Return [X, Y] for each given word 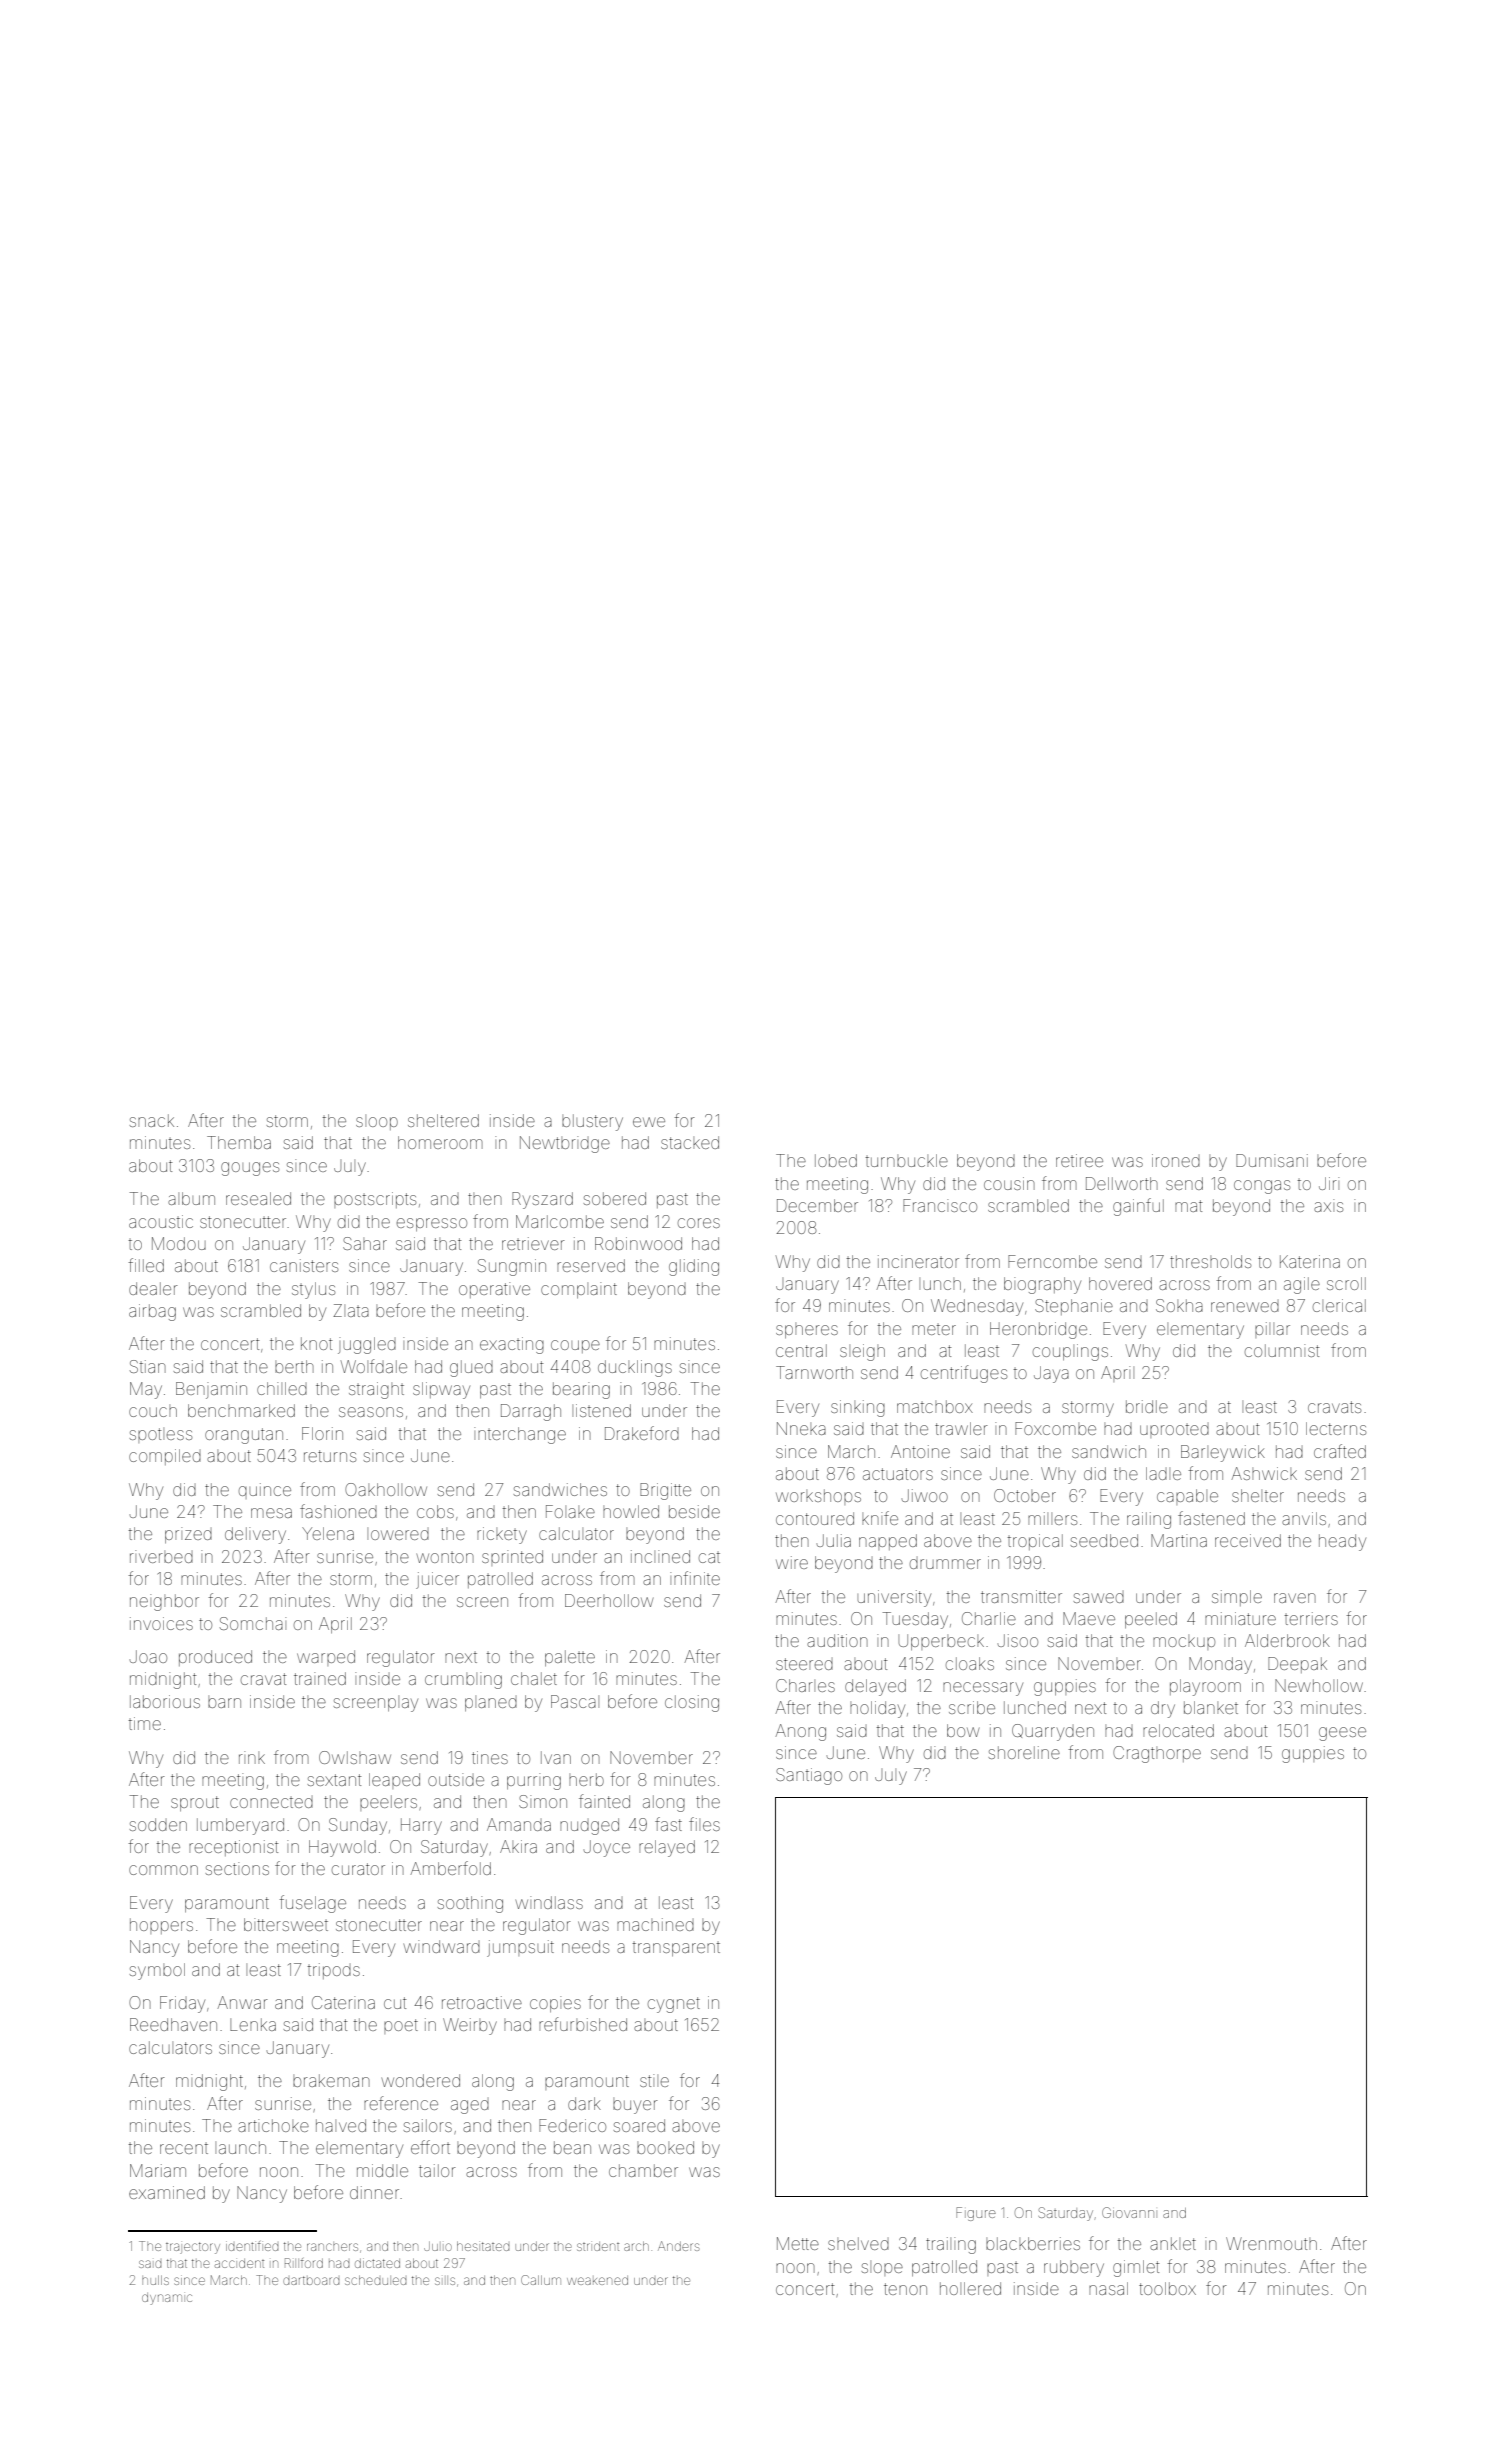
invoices [161, 1623]
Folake [570, 1511]
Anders [678, 2246]
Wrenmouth [1271, 2243]
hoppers [161, 1926]
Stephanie [1074, 1307]
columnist [1282, 1350]
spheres [807, 1330]
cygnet [674, 2005]
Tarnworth [814, 1372]
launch [240, 2147]
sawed [1098, 1598]
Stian [148, 1366]
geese [1342, 1734]
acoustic [161, 1221]
